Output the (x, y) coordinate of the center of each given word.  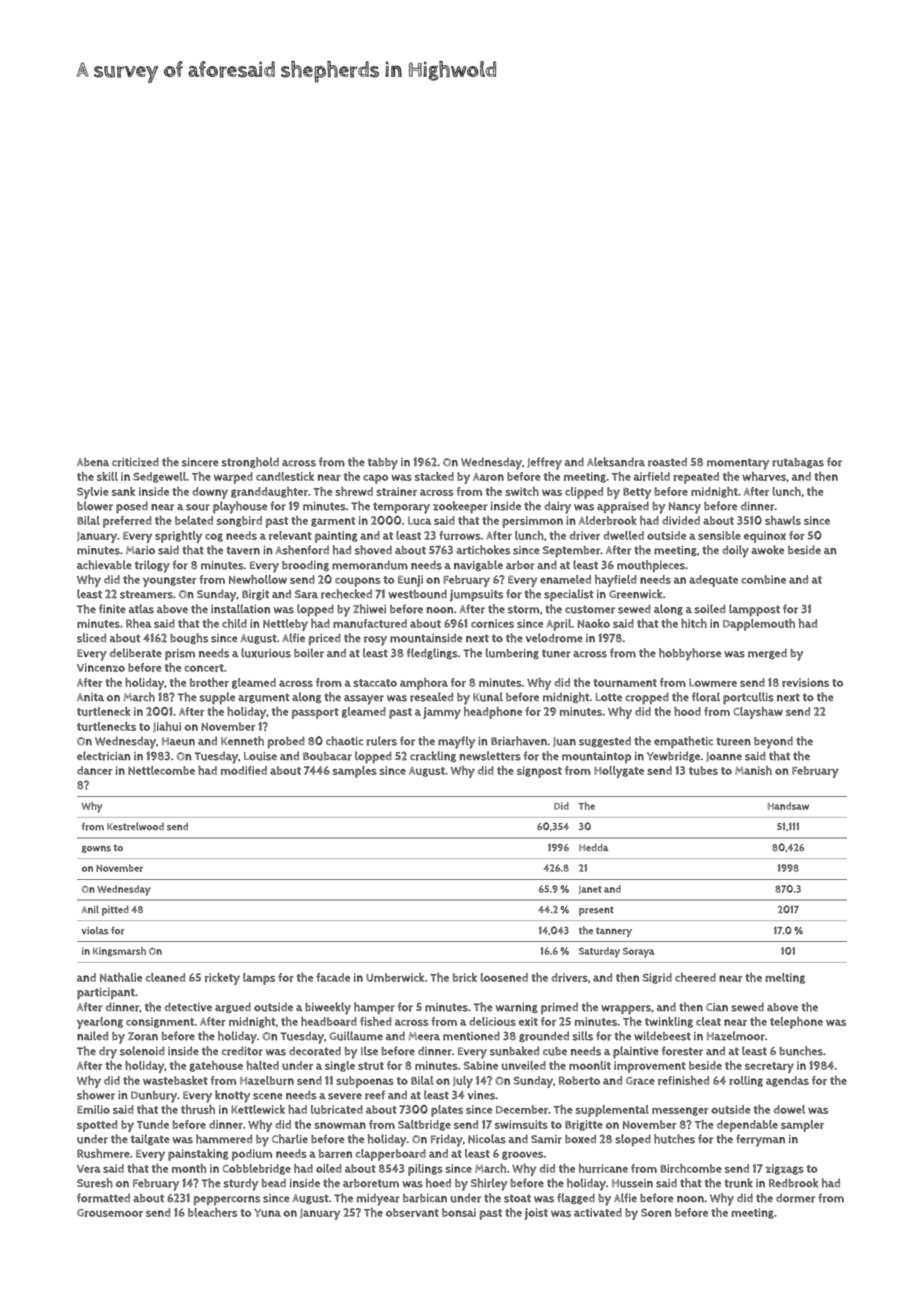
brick (465, 977)
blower (95, 506)
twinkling (669, 1022)
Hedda (593, 847)
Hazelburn (267, 1080)
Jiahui (167, 727)
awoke (767, 550)
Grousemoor (110, 1213)
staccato (375, 683)
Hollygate (619, 772)
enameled (565, 579)
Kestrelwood (135, 826)
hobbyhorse (690, 654)
